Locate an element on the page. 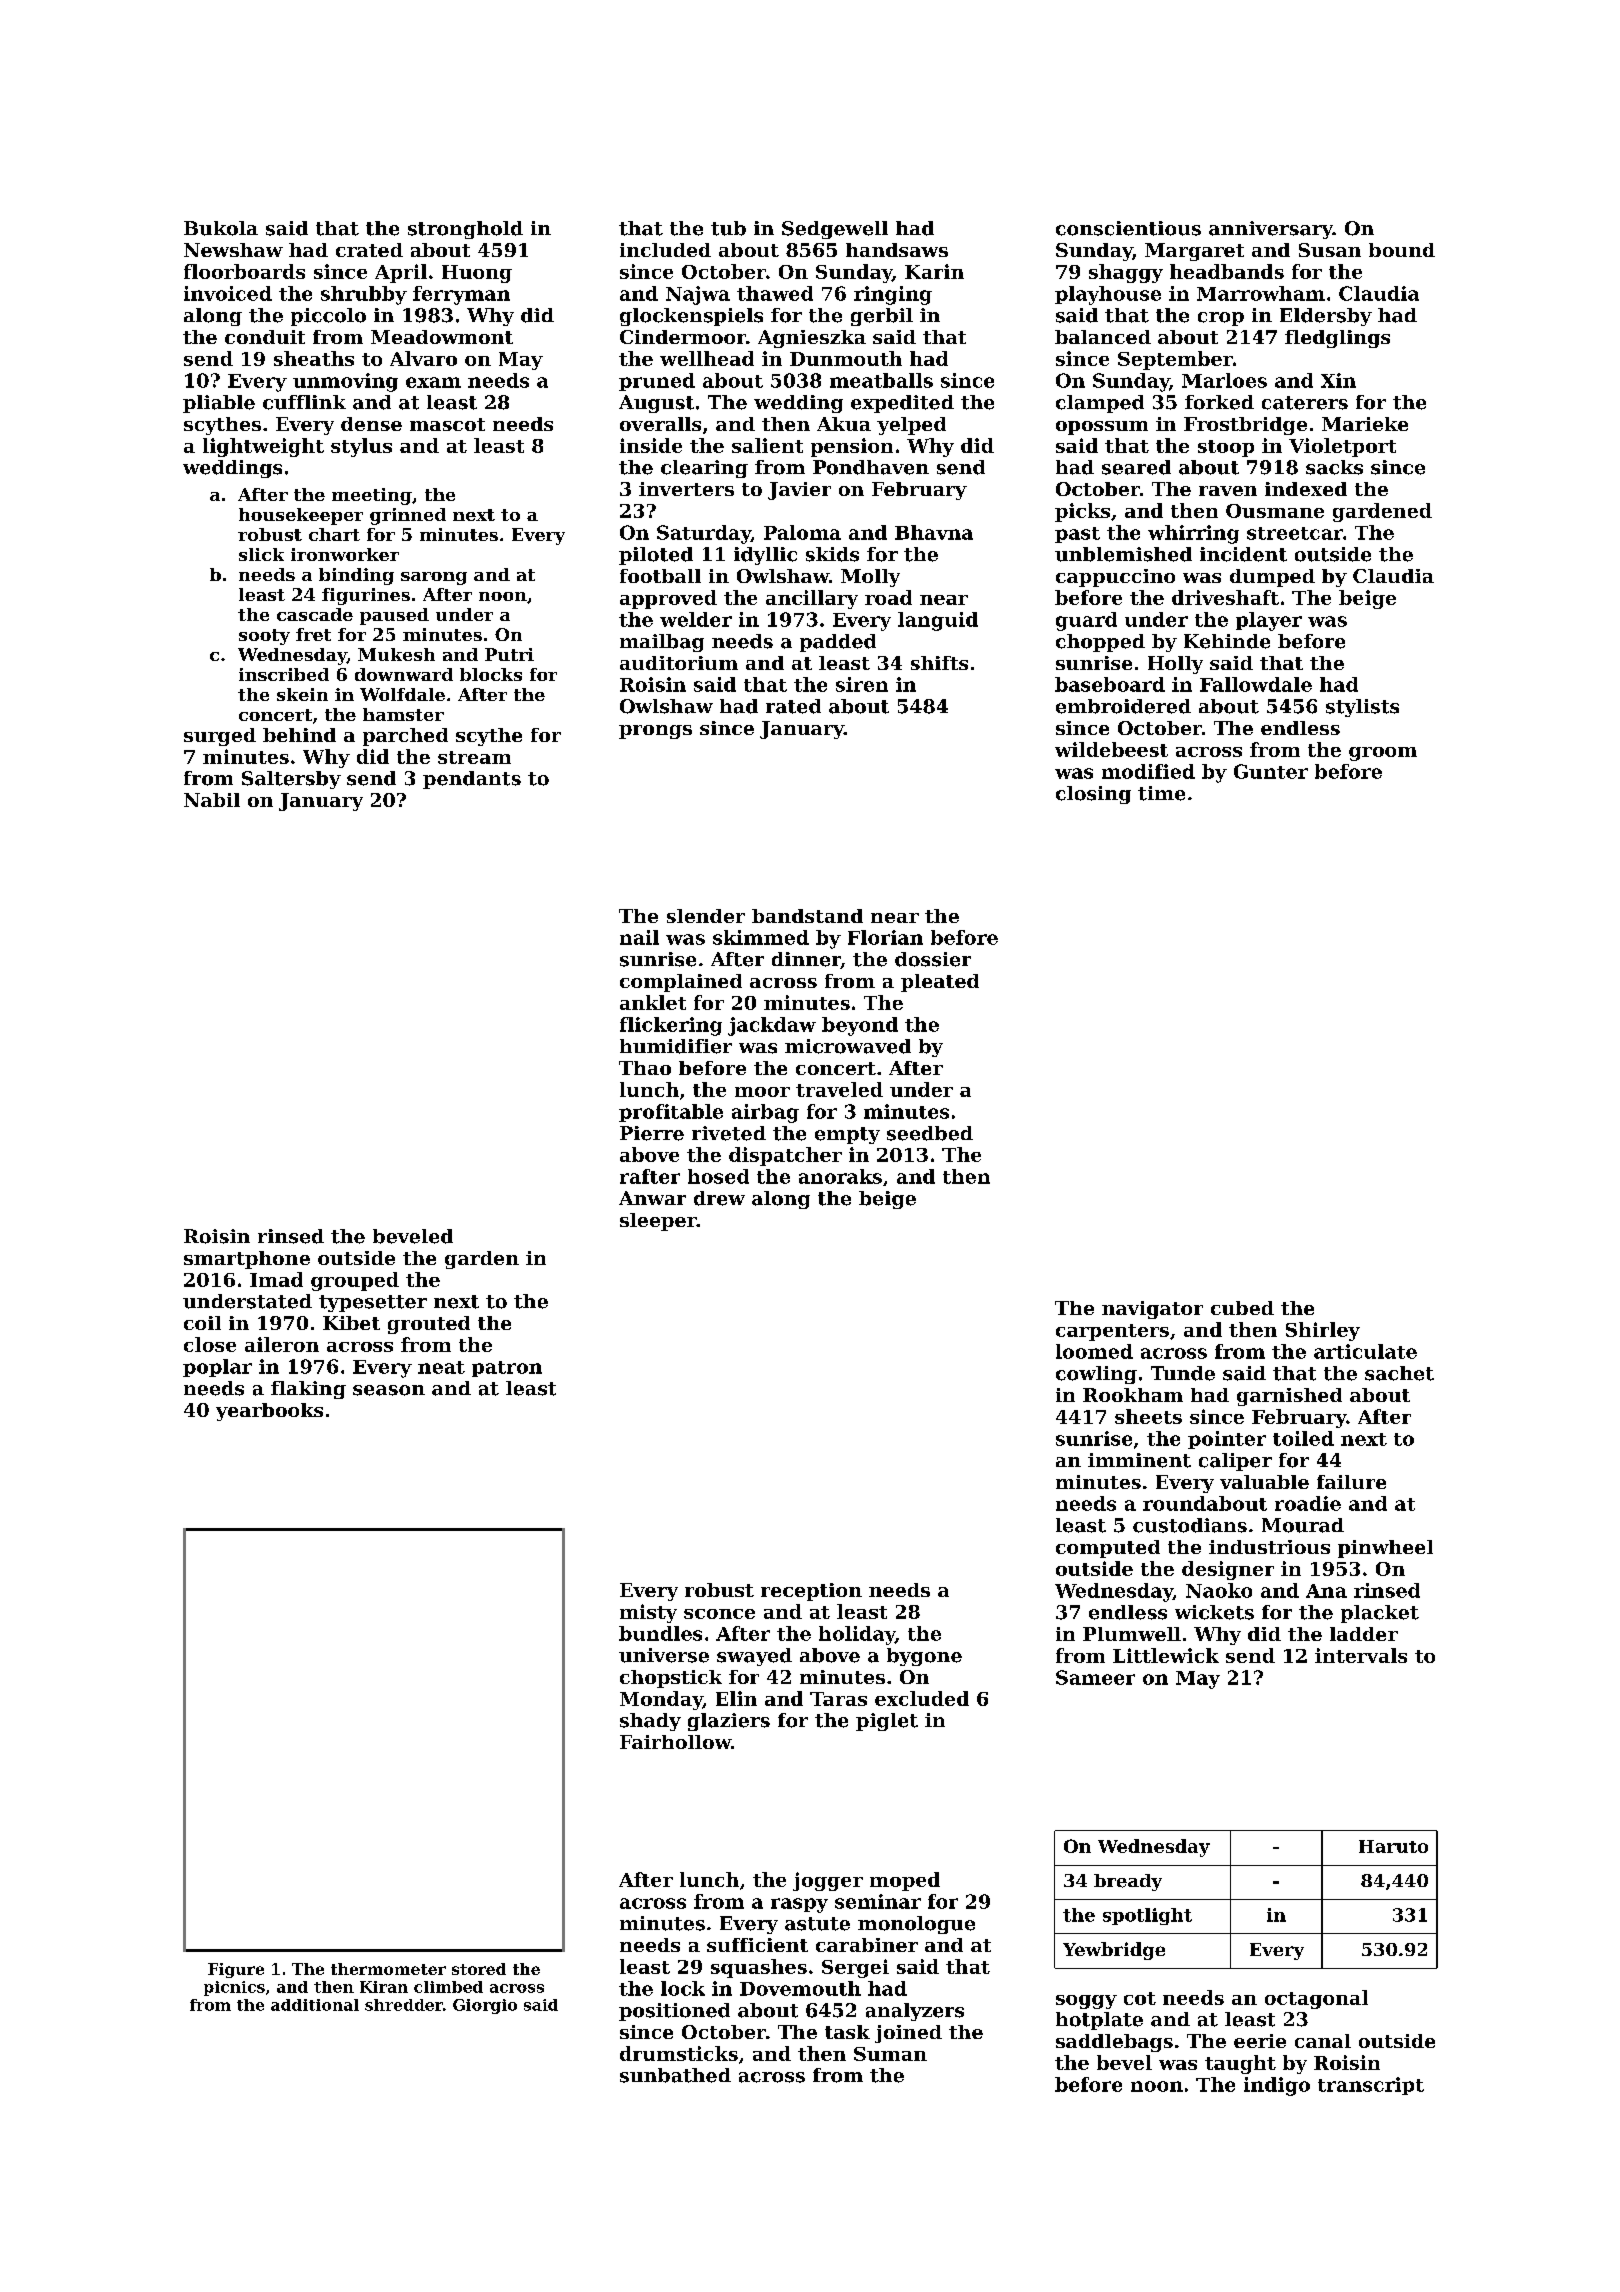  conscientious is located at coordinates (1128, 228).
